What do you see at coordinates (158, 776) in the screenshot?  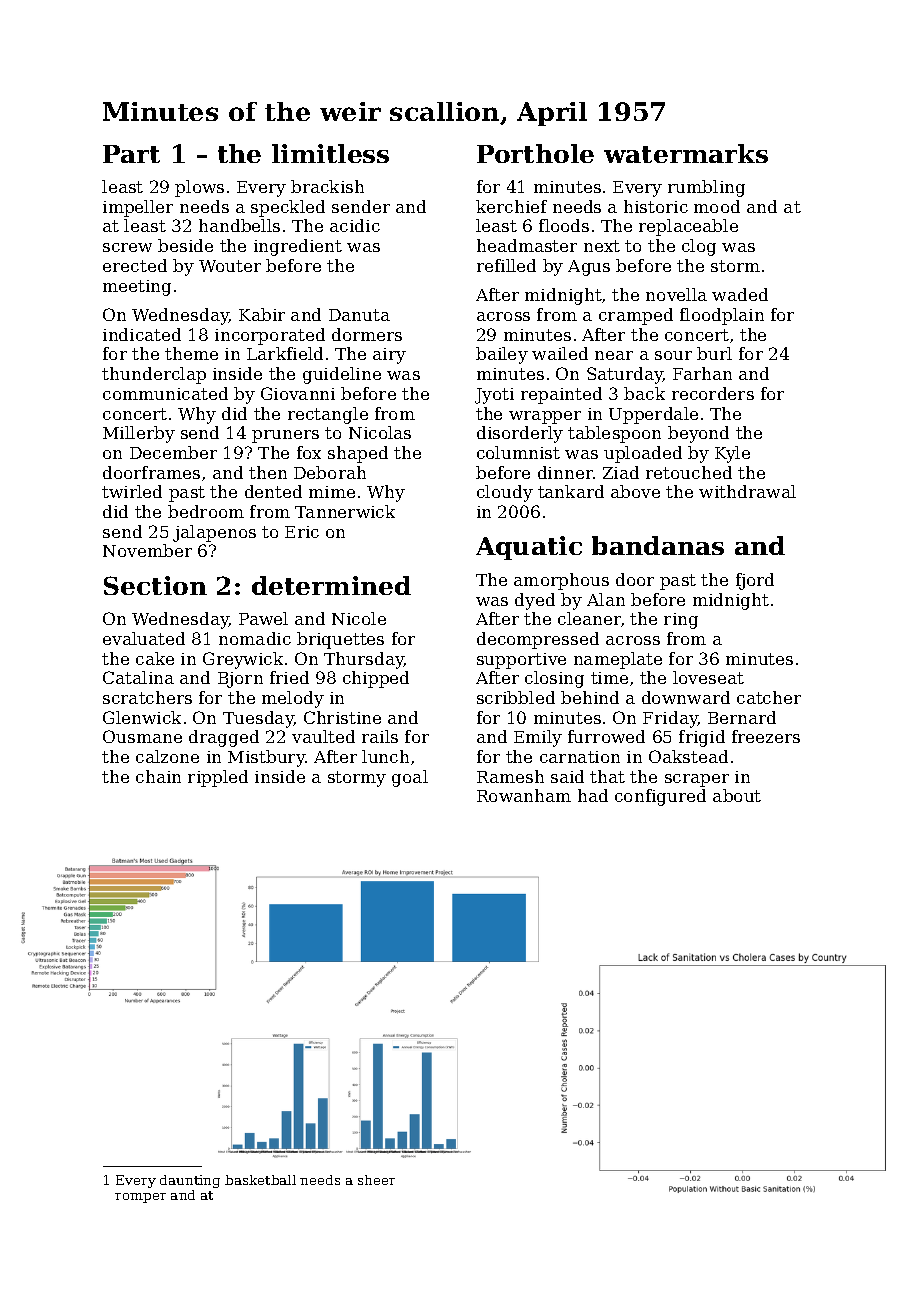 I see `chain` at bounding box center [158, 776].
